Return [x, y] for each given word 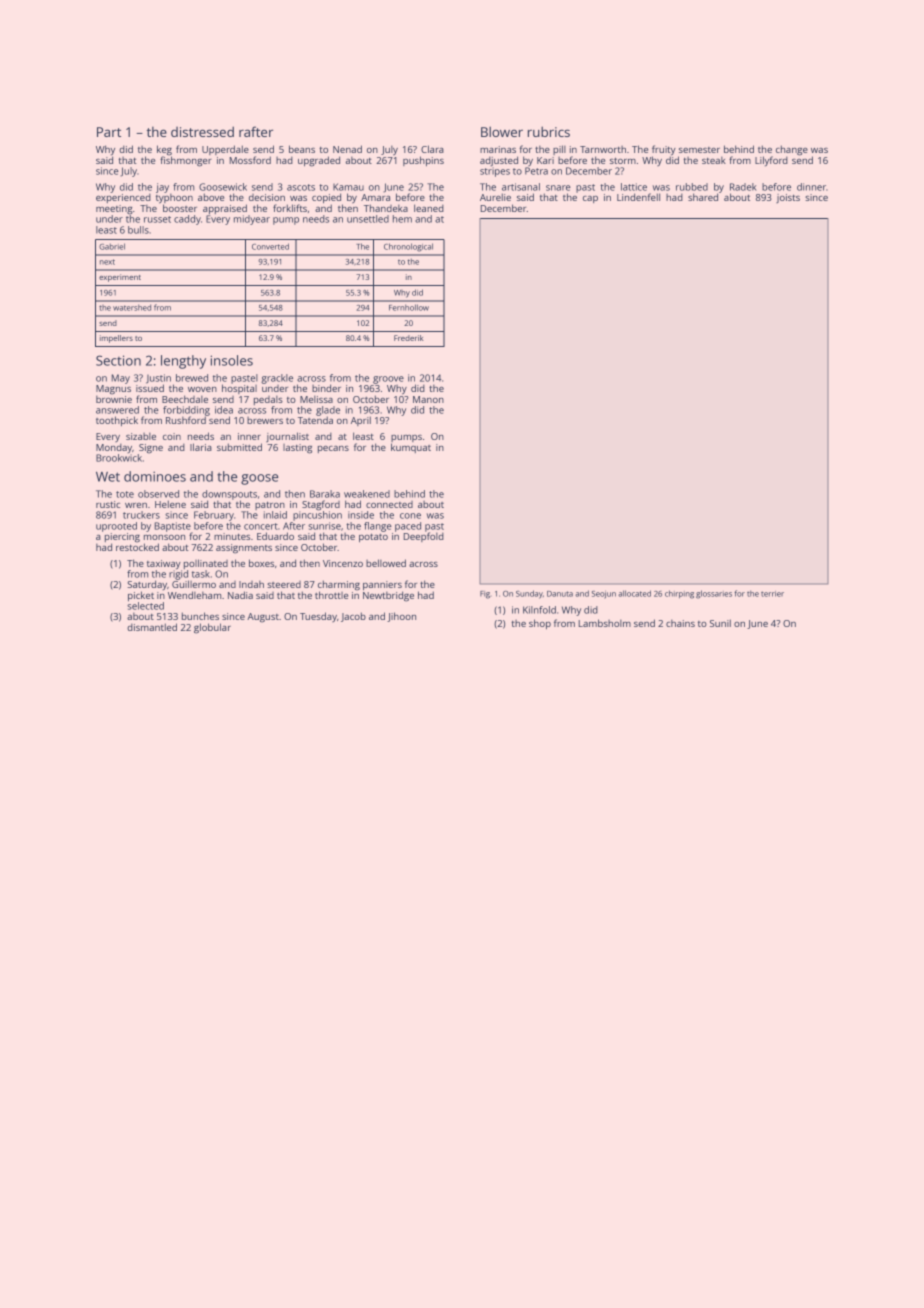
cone [410, 516]
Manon [428, 399]
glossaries [714, 594]
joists [788, 198]
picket [141, 596]
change [792, 150]
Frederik [408, 338]
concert [261, 526]
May [121, 379]
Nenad [347, 149]
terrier [772, 594]
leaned [429, 208]
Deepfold [424, 537]
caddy [187, 220]
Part [109, 132]
